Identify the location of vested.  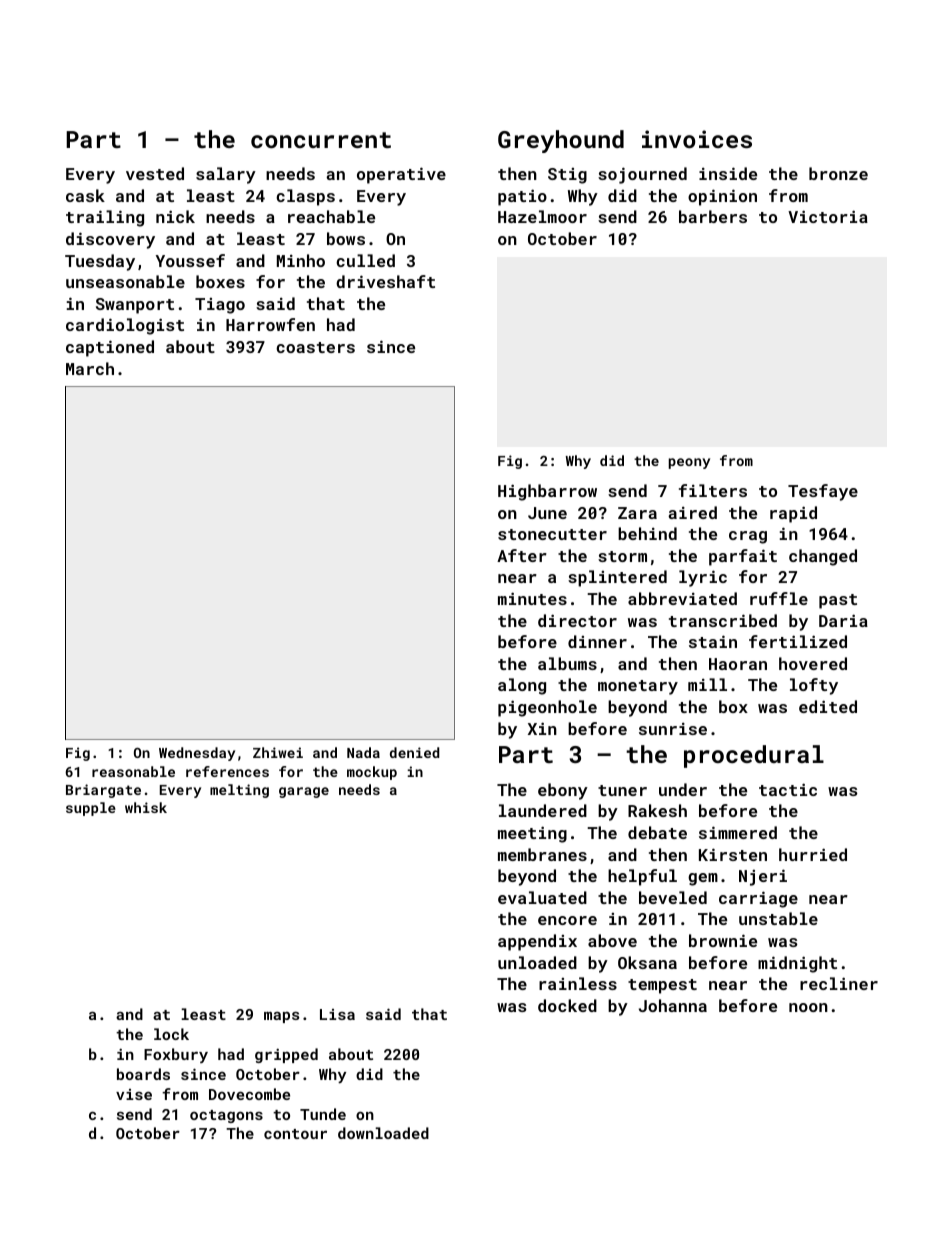
(155, 173).
